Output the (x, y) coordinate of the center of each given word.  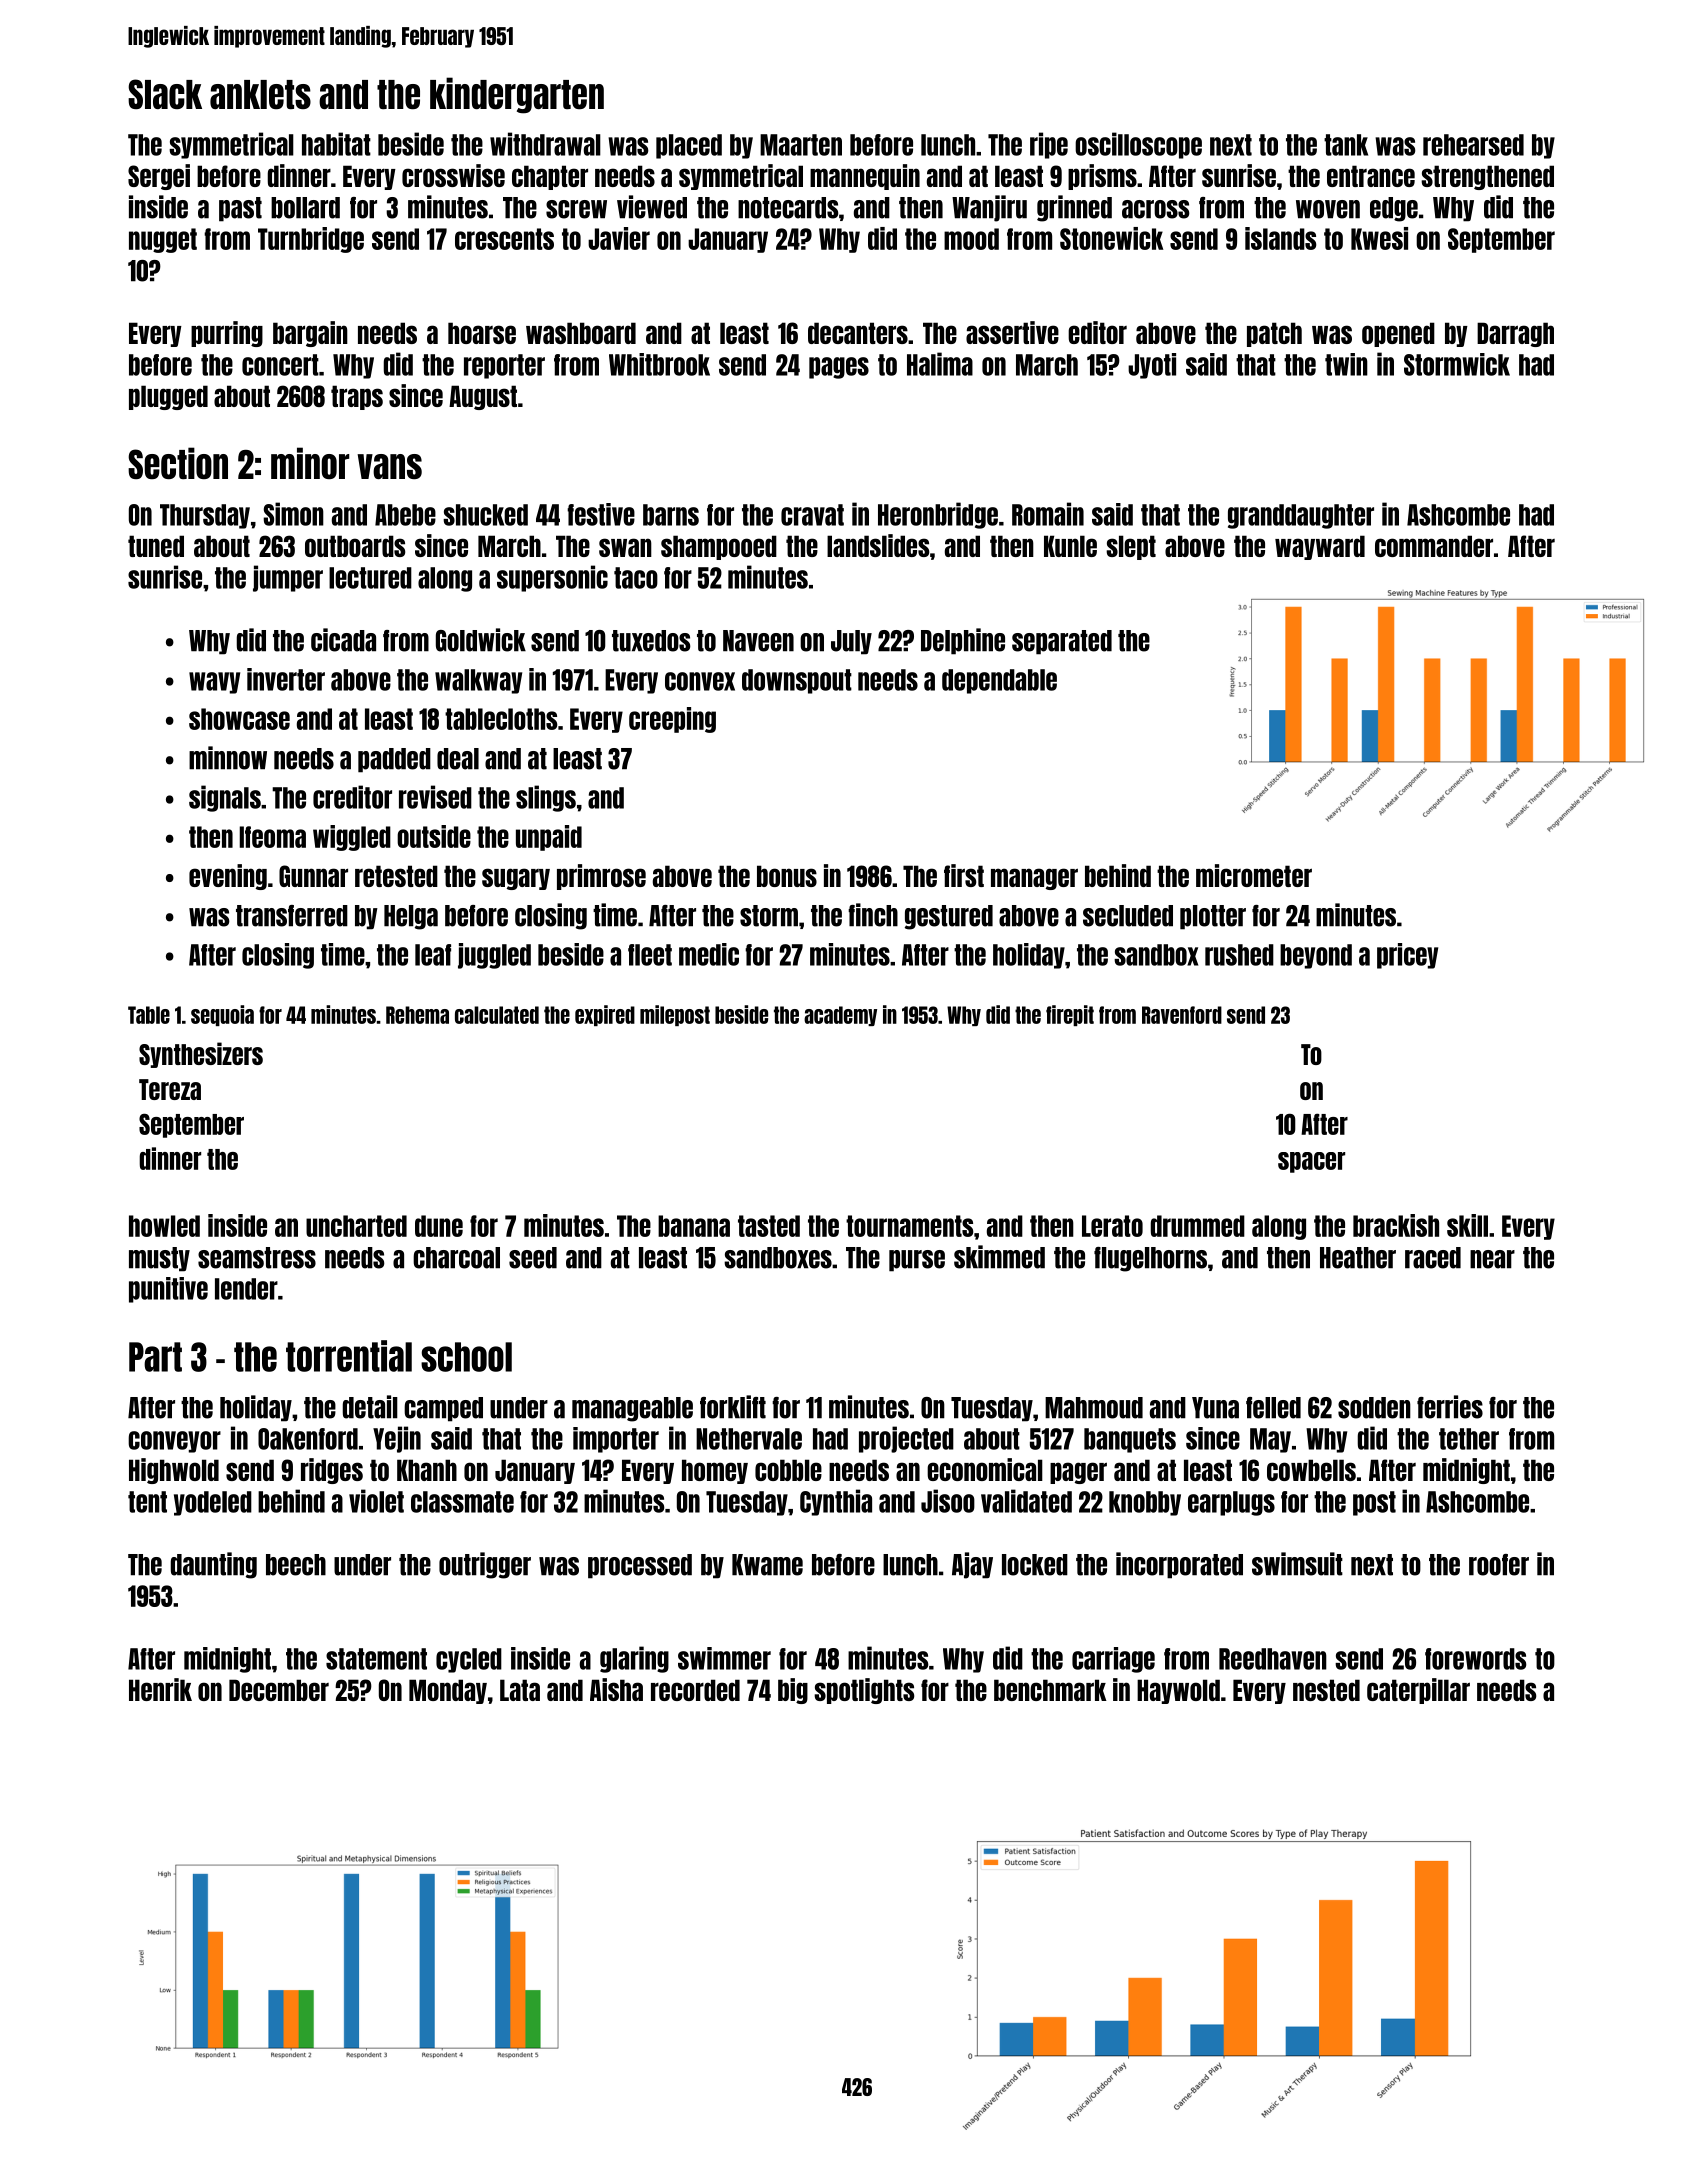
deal (458, 759)
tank (1346, 145)
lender (246, 1289)
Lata (520, 1690)
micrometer (1254, 875)
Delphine (963, 641)
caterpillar (1418, 1691)
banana (694, 1226)
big (793, 1691)
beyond (1316, 956)
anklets (260, 95)
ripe (1049, 145)
